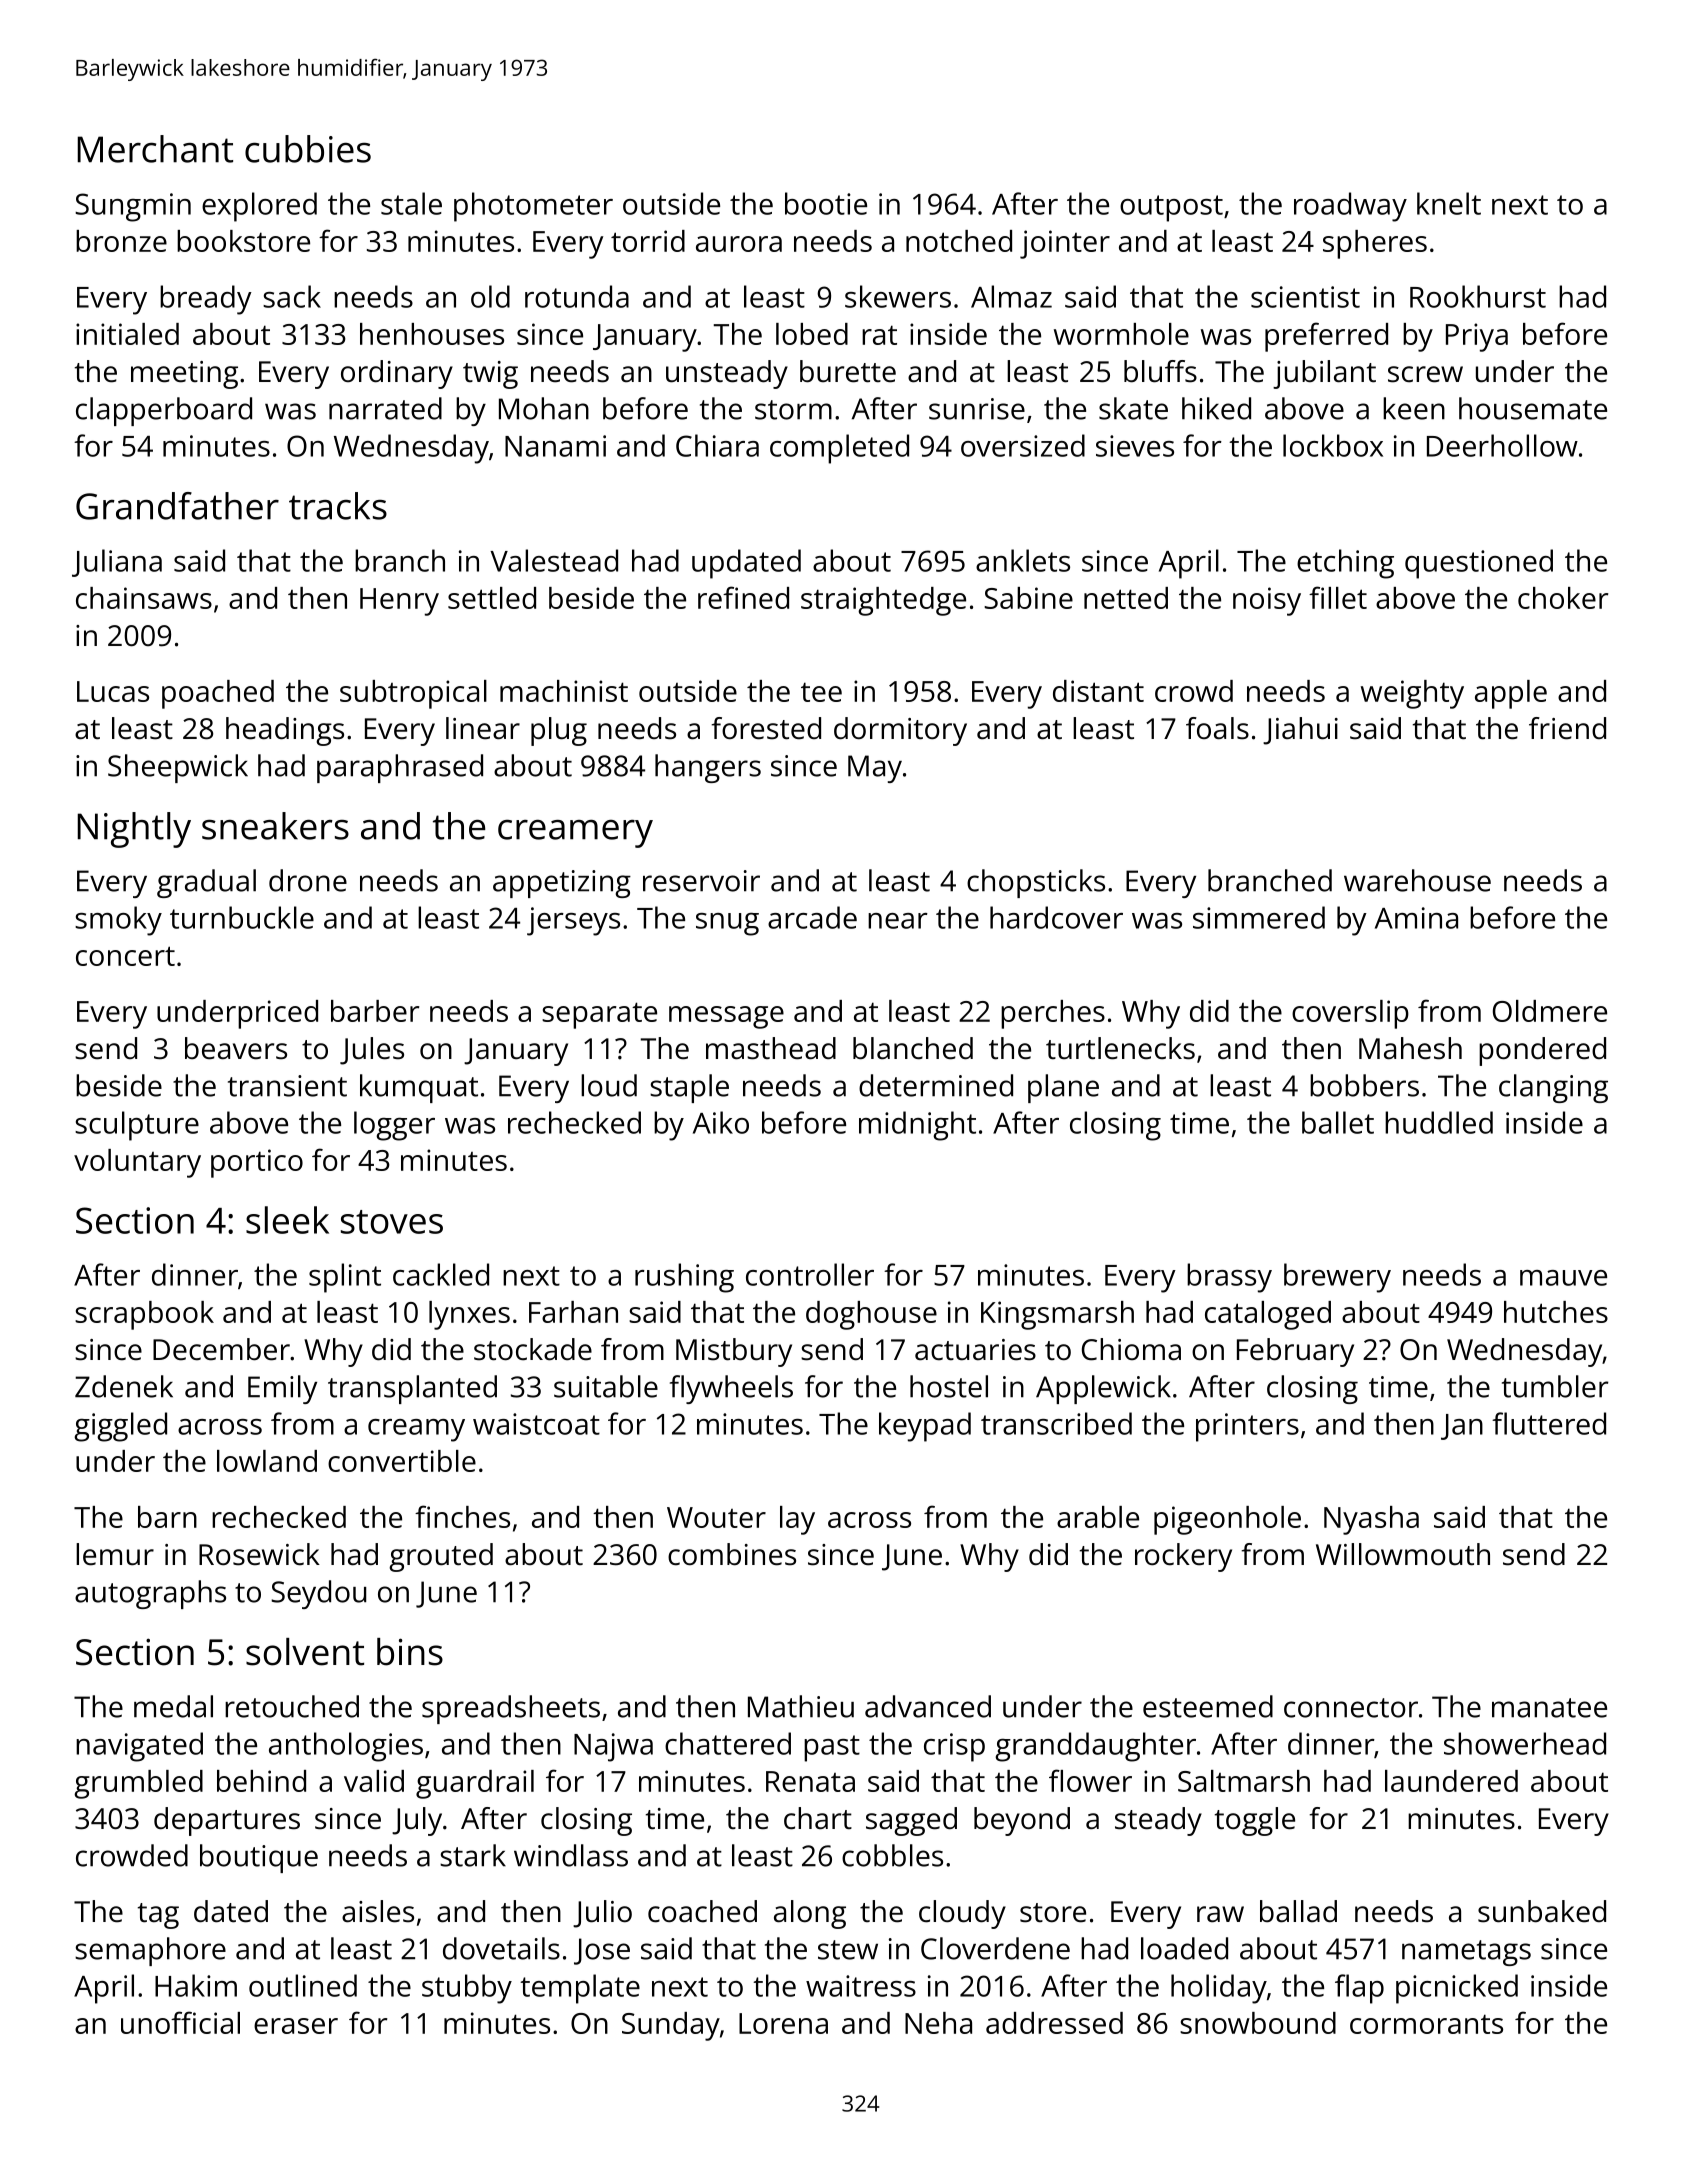  What do you see at coordinates (743, 597) in the document?
I see `refined` at bounding box center [743, 597].
